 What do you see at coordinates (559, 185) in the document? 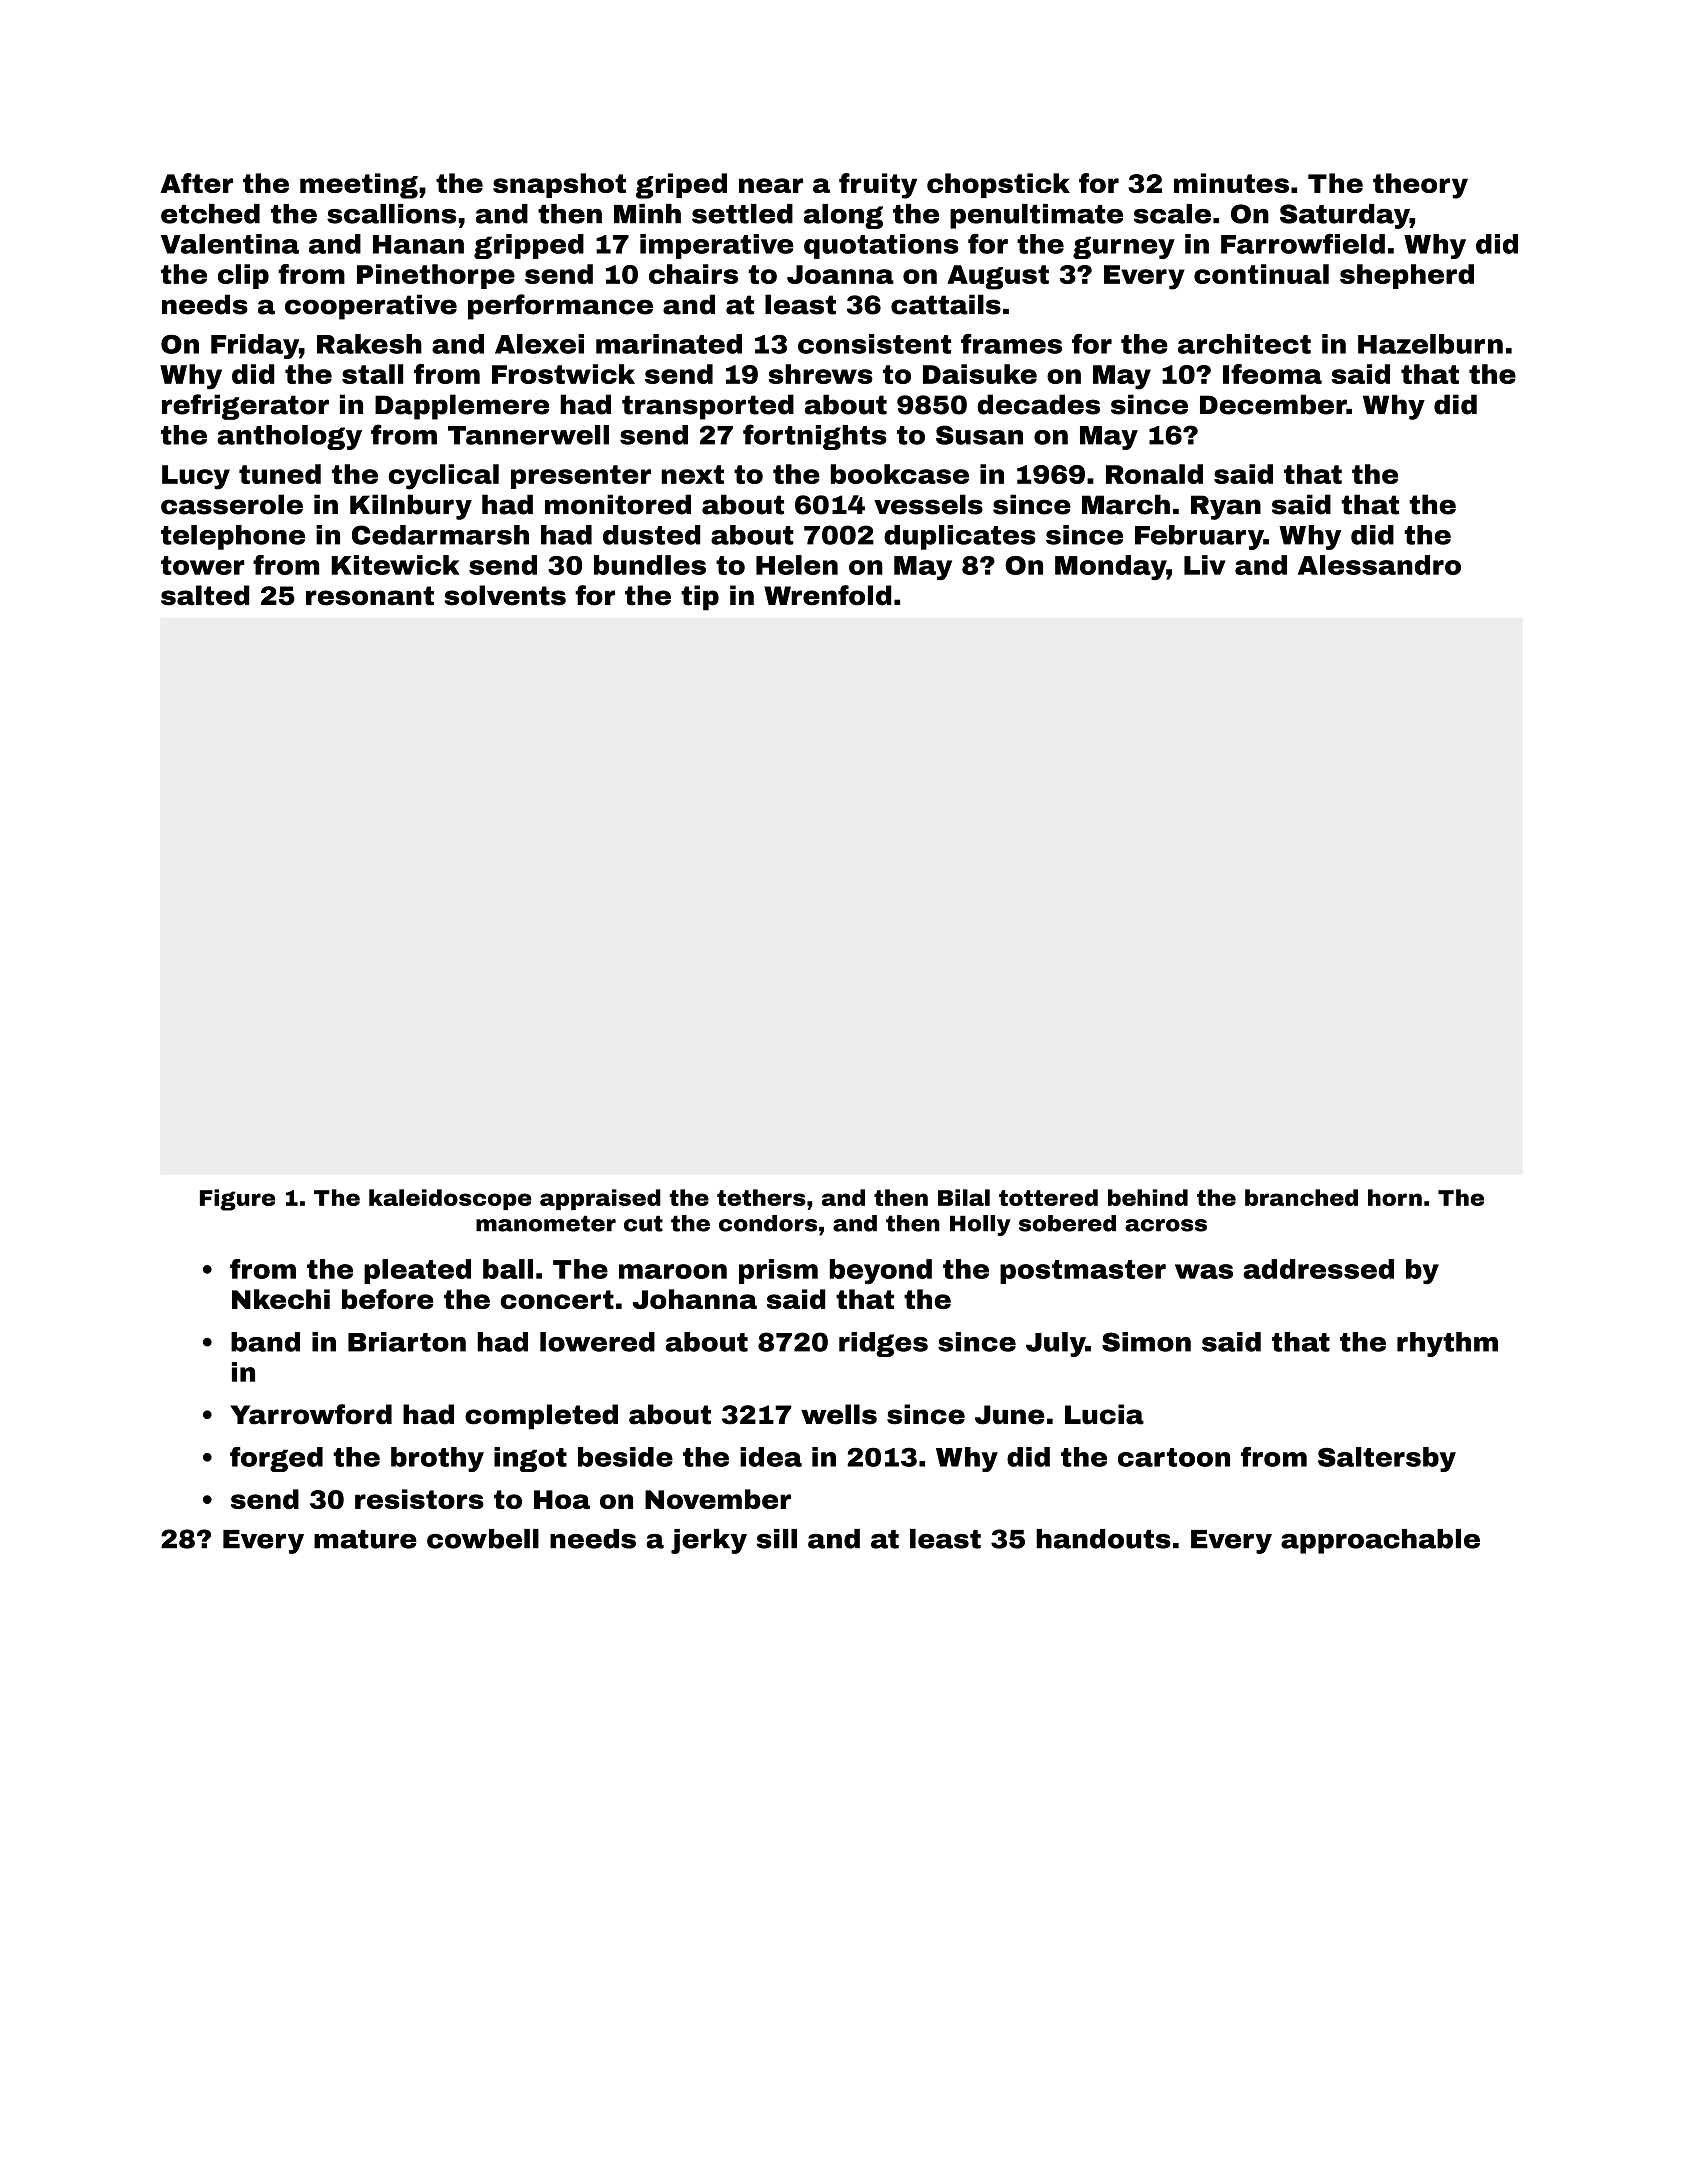
I see `snapshot` at bounding box center [559, 185].
